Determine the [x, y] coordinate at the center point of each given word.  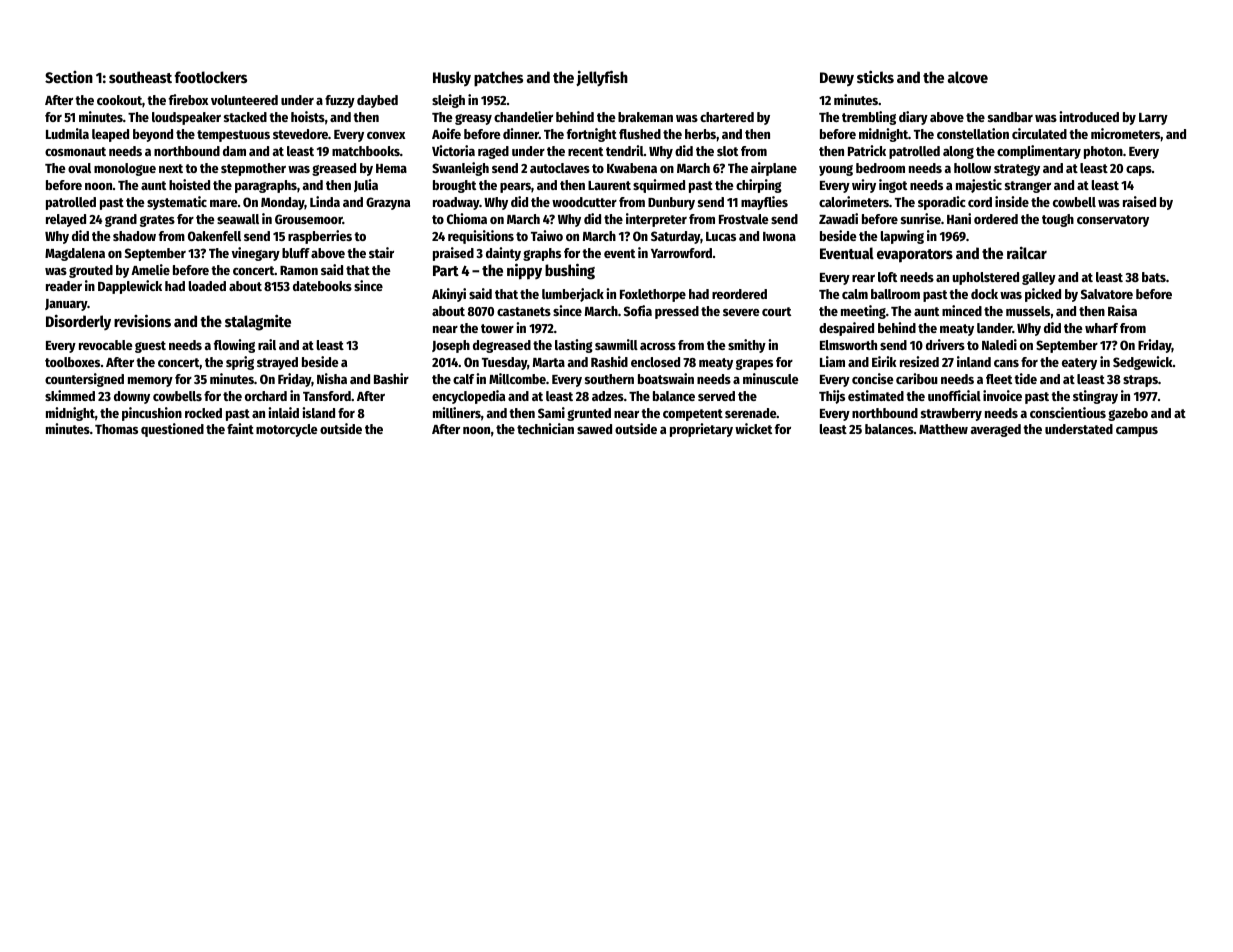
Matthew [943, 429]
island [318, 412]
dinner [521, 133]
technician [545, 428]
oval [79, 168]
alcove [968, 77]
